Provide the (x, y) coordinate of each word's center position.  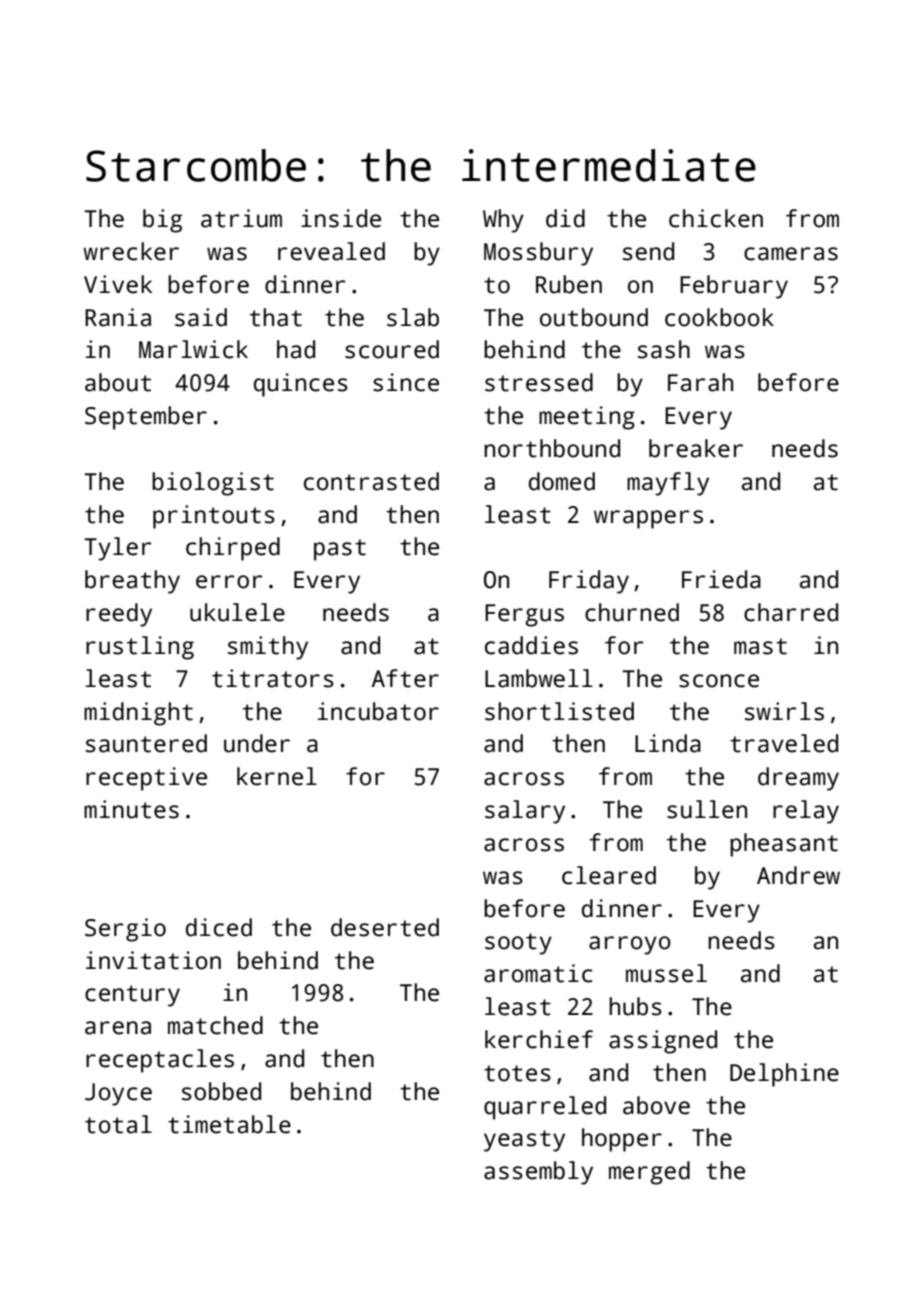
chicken (716, 218)
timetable (229, 1124)
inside (341, 218)
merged (649, 1173)
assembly (538, 1173)
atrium (241, 218)
